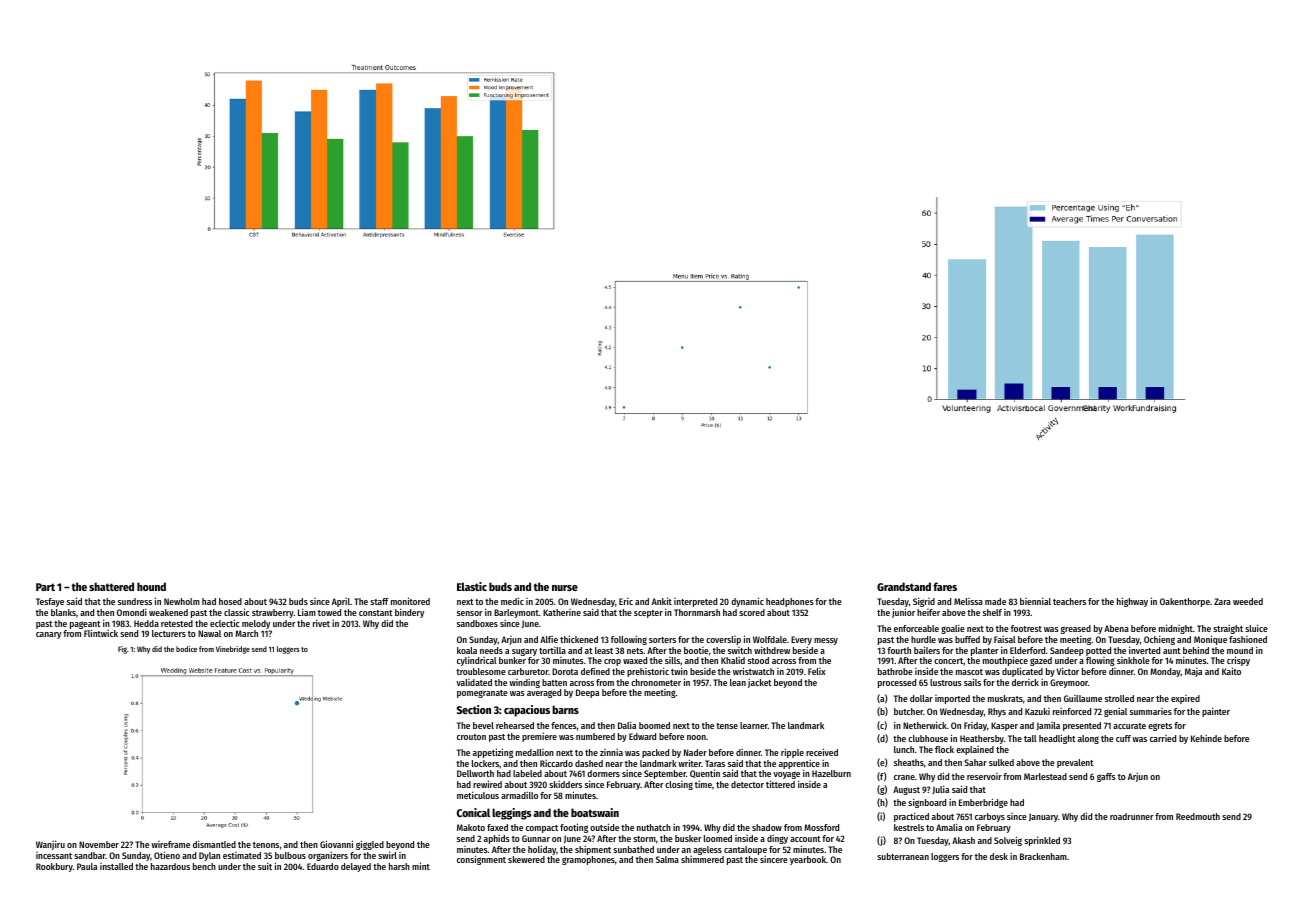  What do you see at coordinates (186, 649) in the page?
I see `bodice` at bounding box center [186, 649].
